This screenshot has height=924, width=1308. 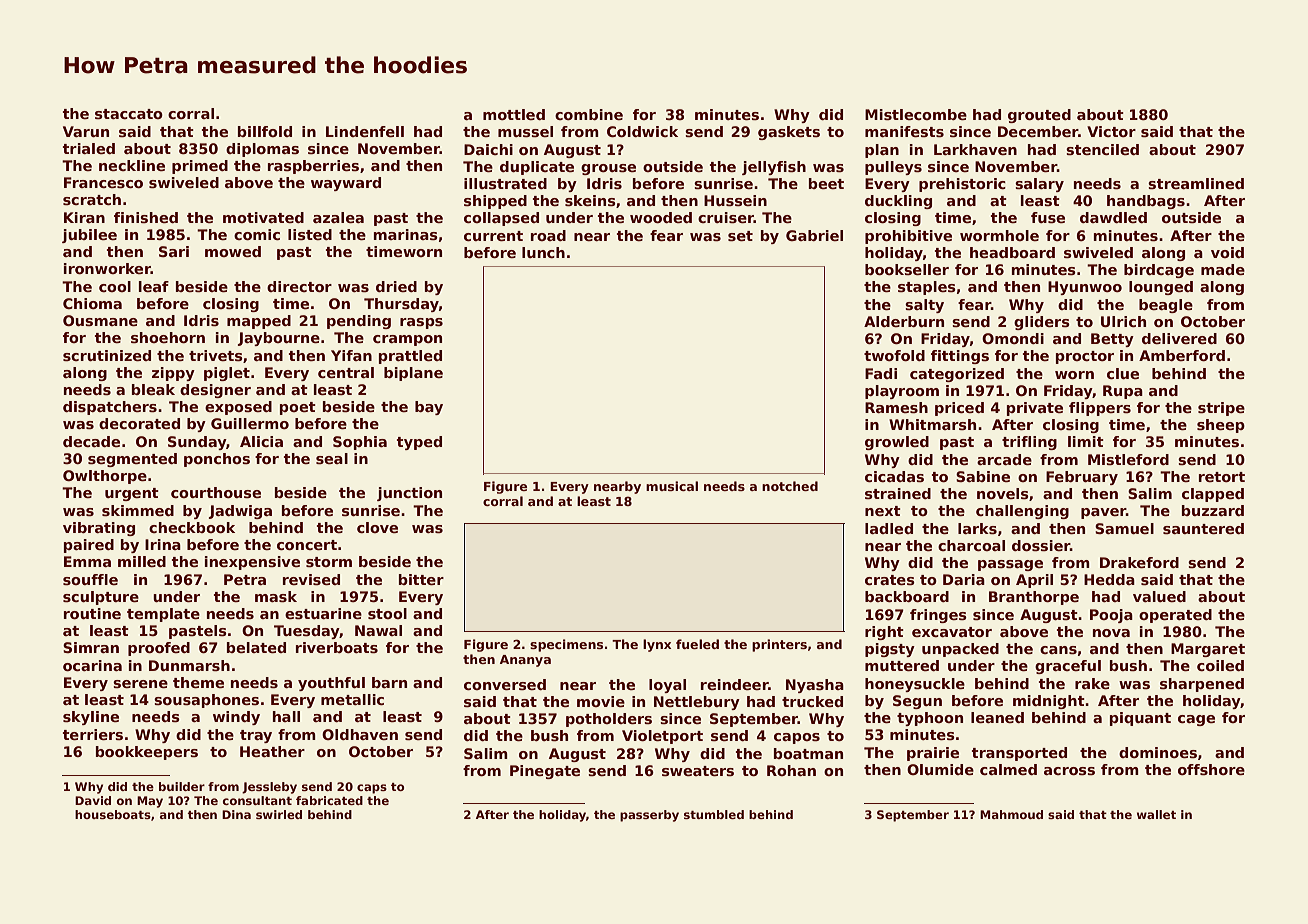 What do you see at coordinates (894, 476) in the screenshot?
I see `cicadas` at bounding box center [894, 476].
